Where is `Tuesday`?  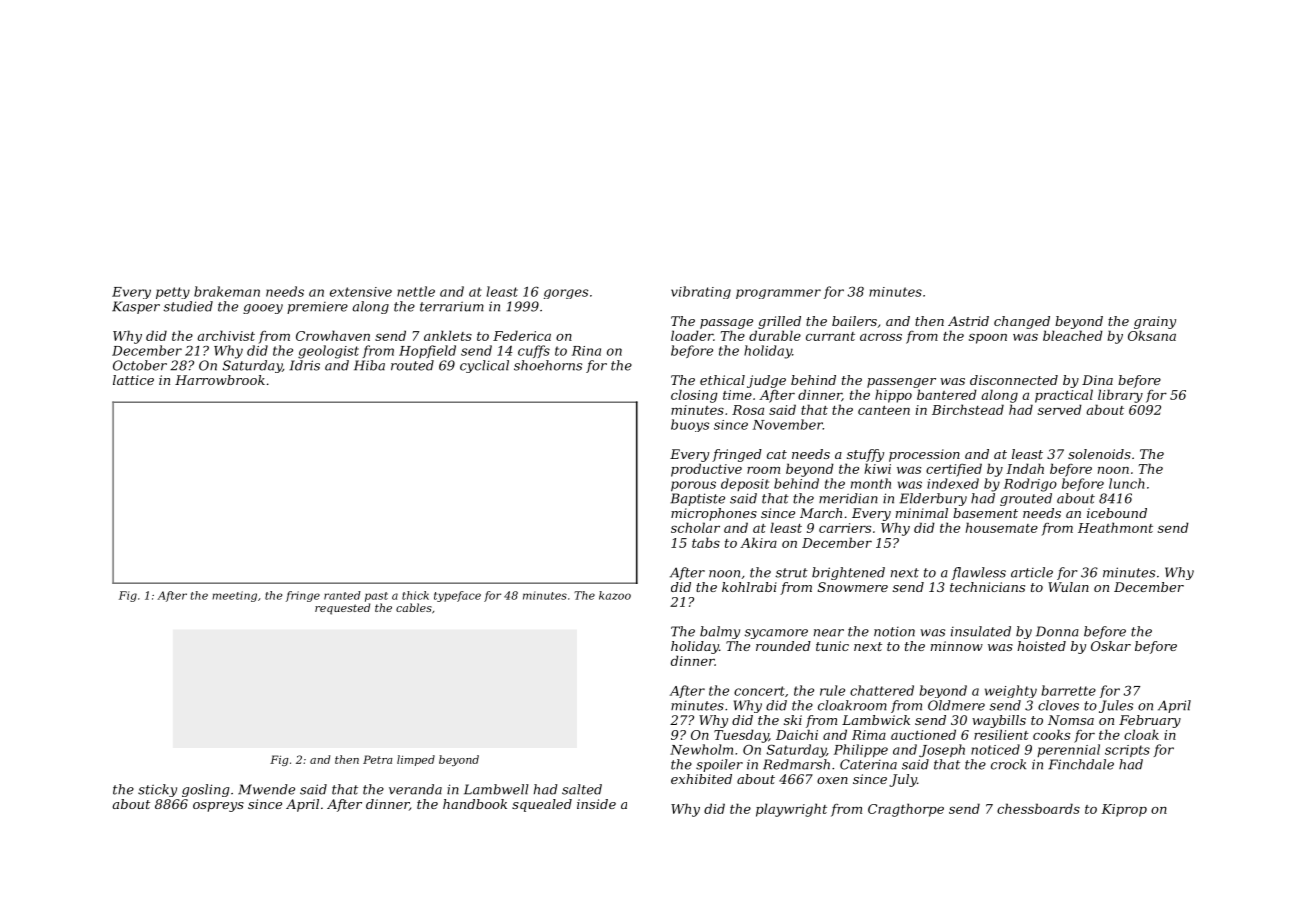
Tuesday is located at coordinates (741, 736).
